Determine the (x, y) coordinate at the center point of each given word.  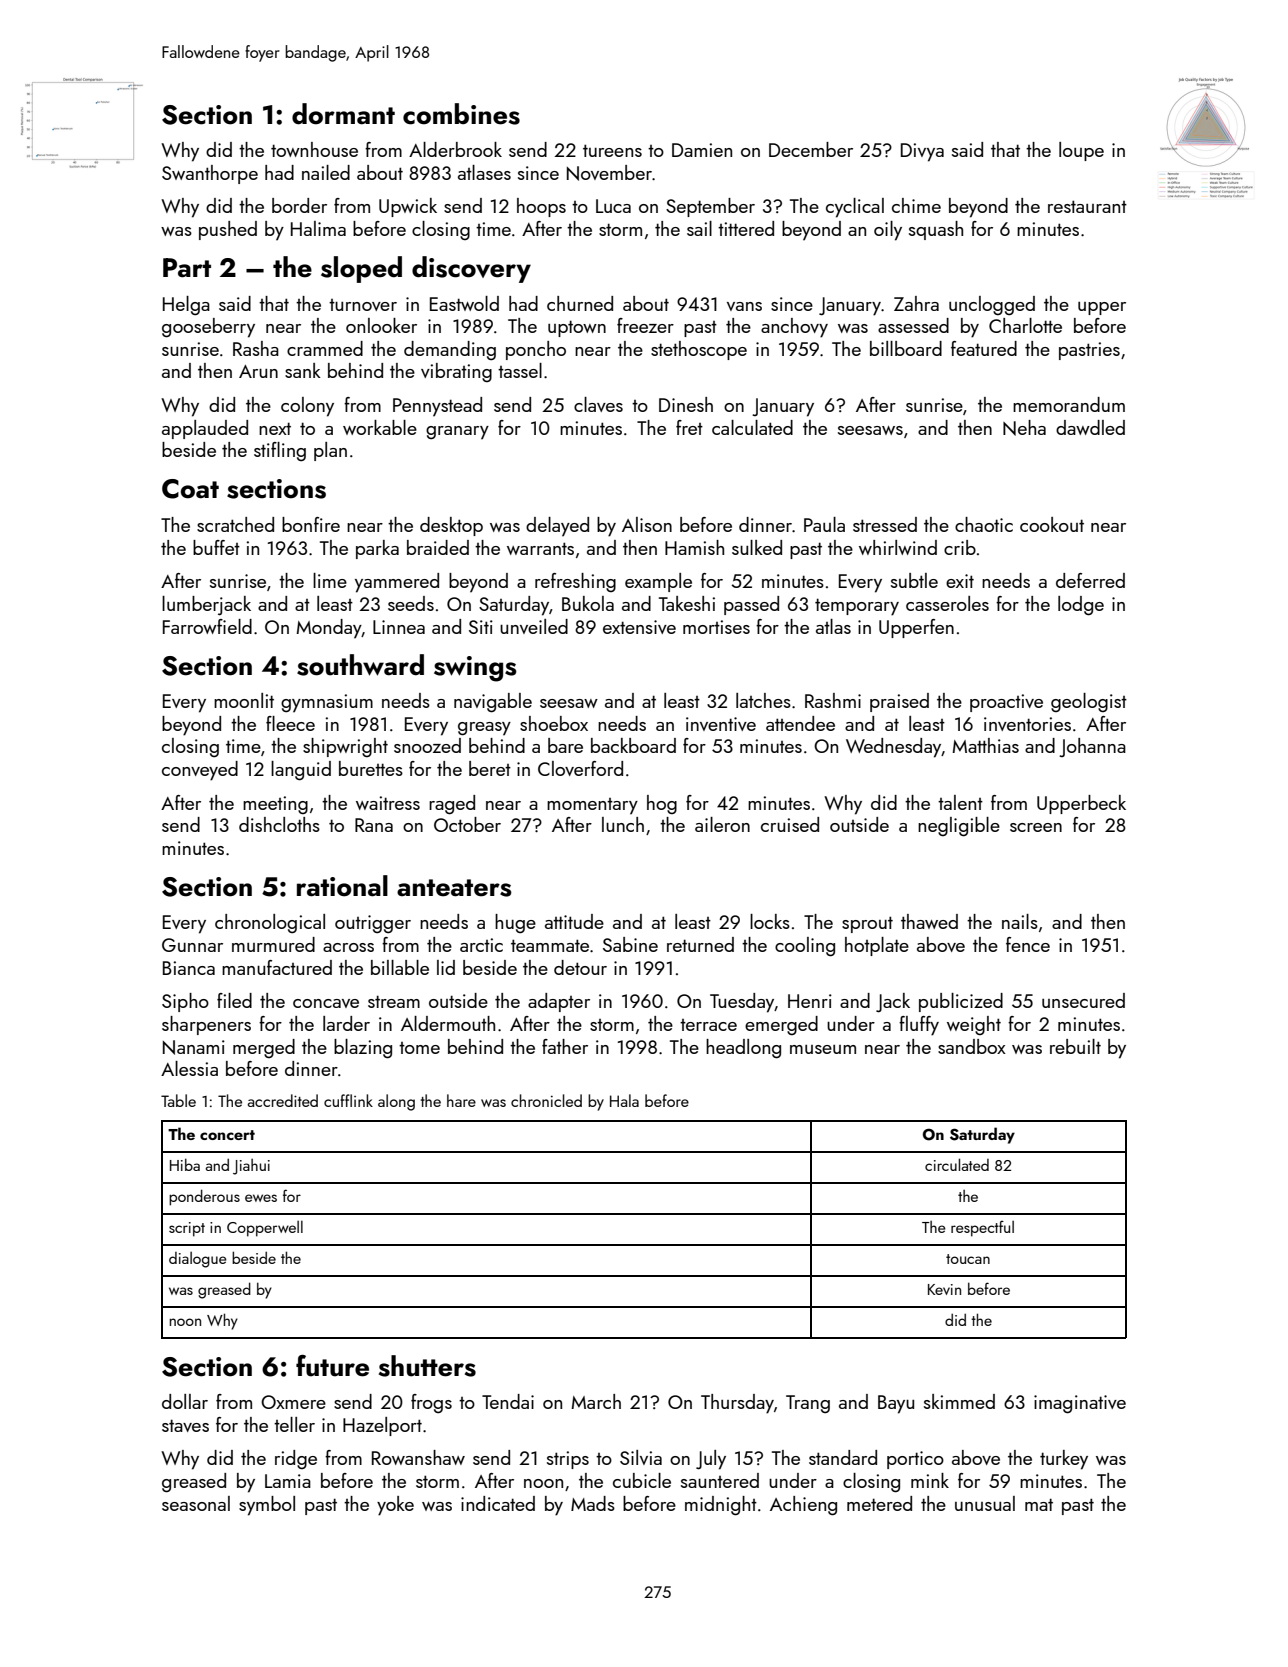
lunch (623, 824)
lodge (1081, 606)
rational (342, 886)
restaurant (1087, 206)
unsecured (1083, 1000)
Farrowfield (207, 626)
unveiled (534, 626)
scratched (235, 524)
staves (185, 1425)
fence (1028, 944)
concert (227, 1135)
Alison (647, 524)
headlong (743, 1049)
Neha (1024, 428)
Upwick (408, 207)
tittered (746, 228)
